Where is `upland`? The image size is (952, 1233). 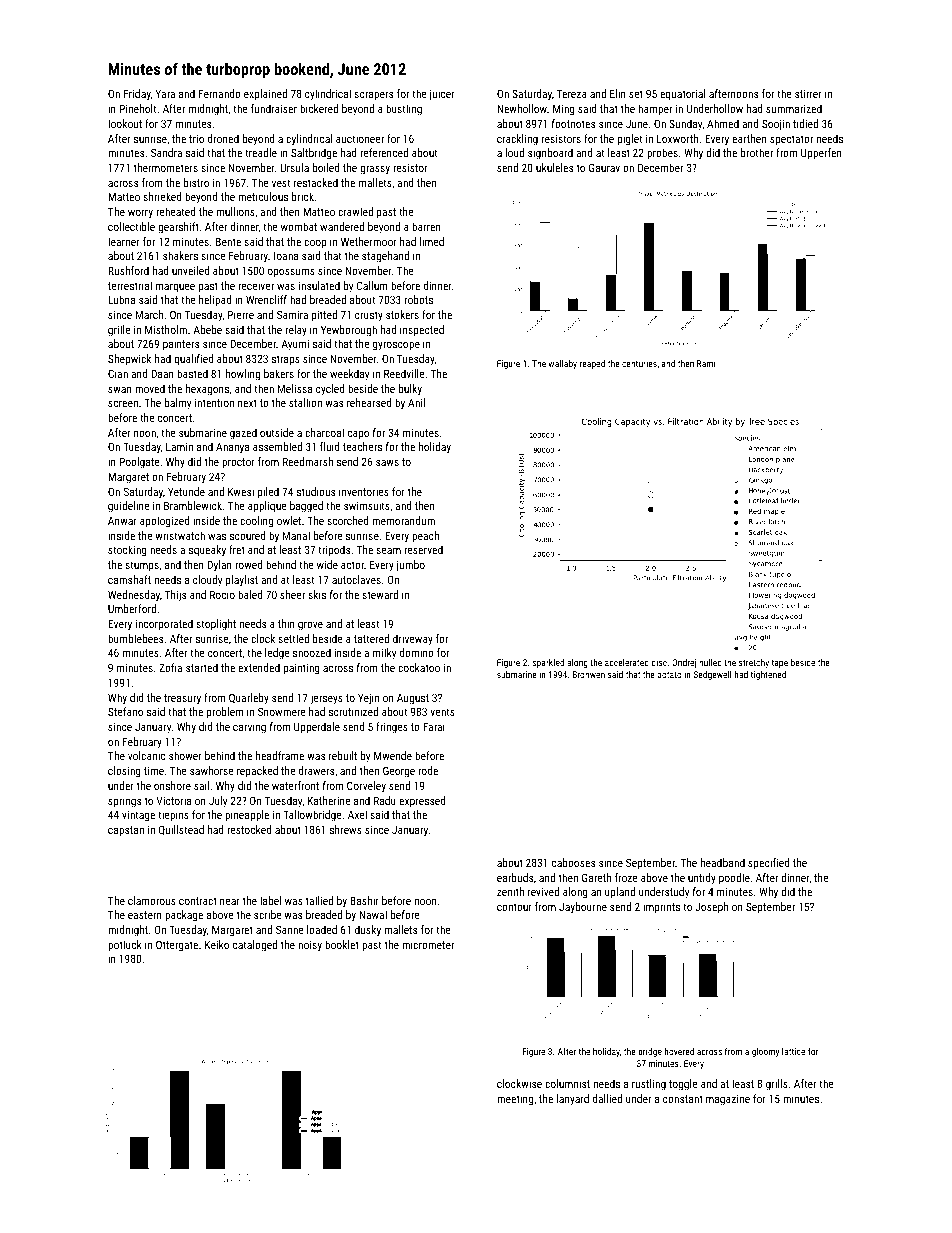 upland is located at coordinates (620, 893).
